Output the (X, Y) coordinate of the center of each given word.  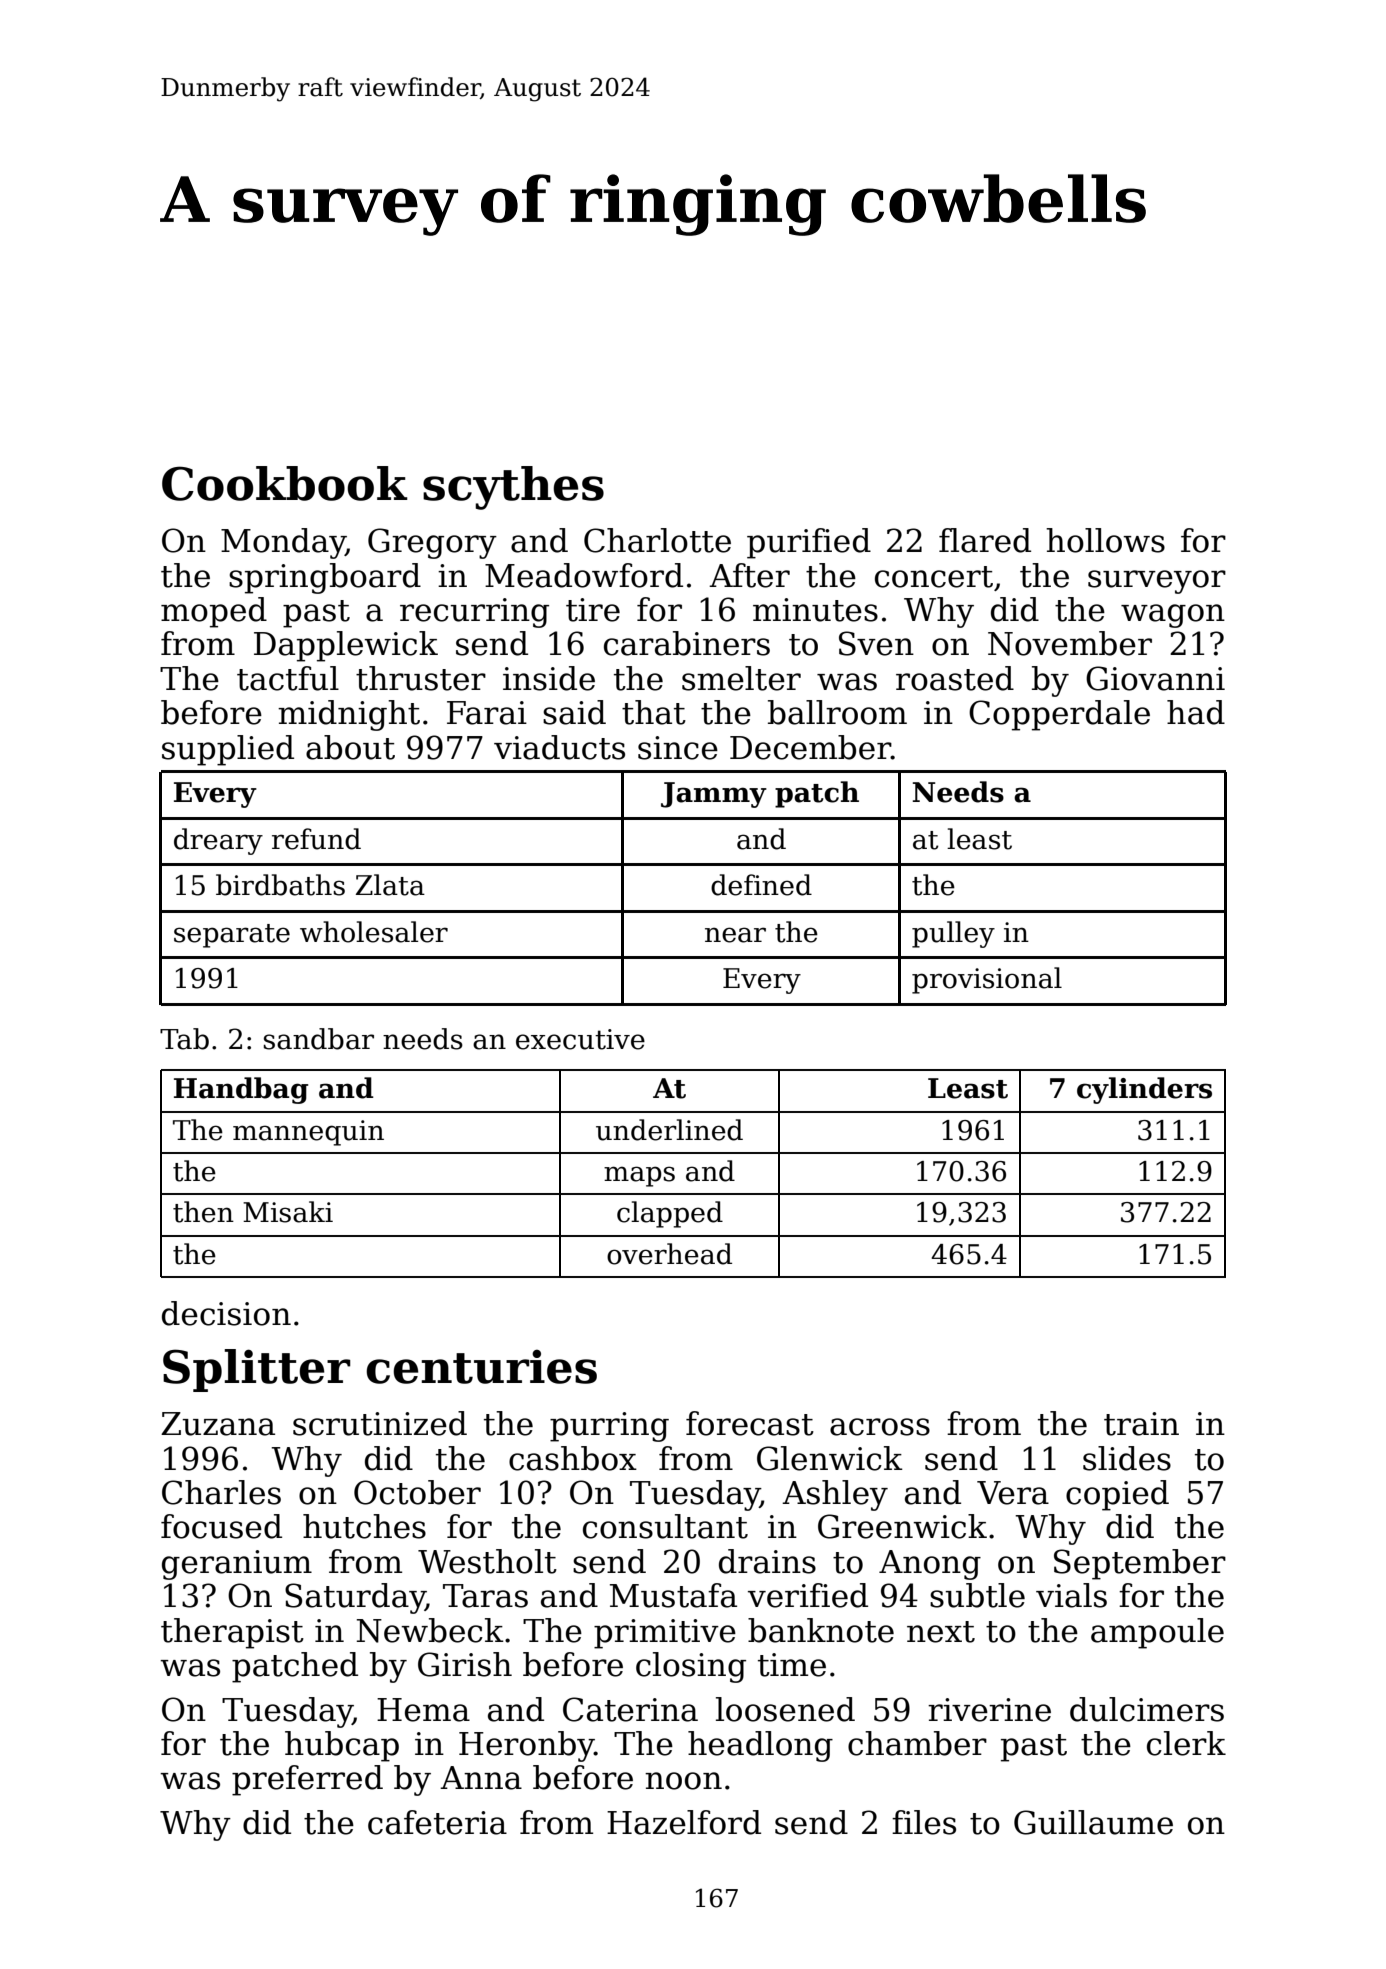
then (203, 1212)
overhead (669, 1254)
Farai (487, 713)
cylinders (1144, 1090)
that (654, 712)
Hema (423, 1710)
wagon (1173, 616)
